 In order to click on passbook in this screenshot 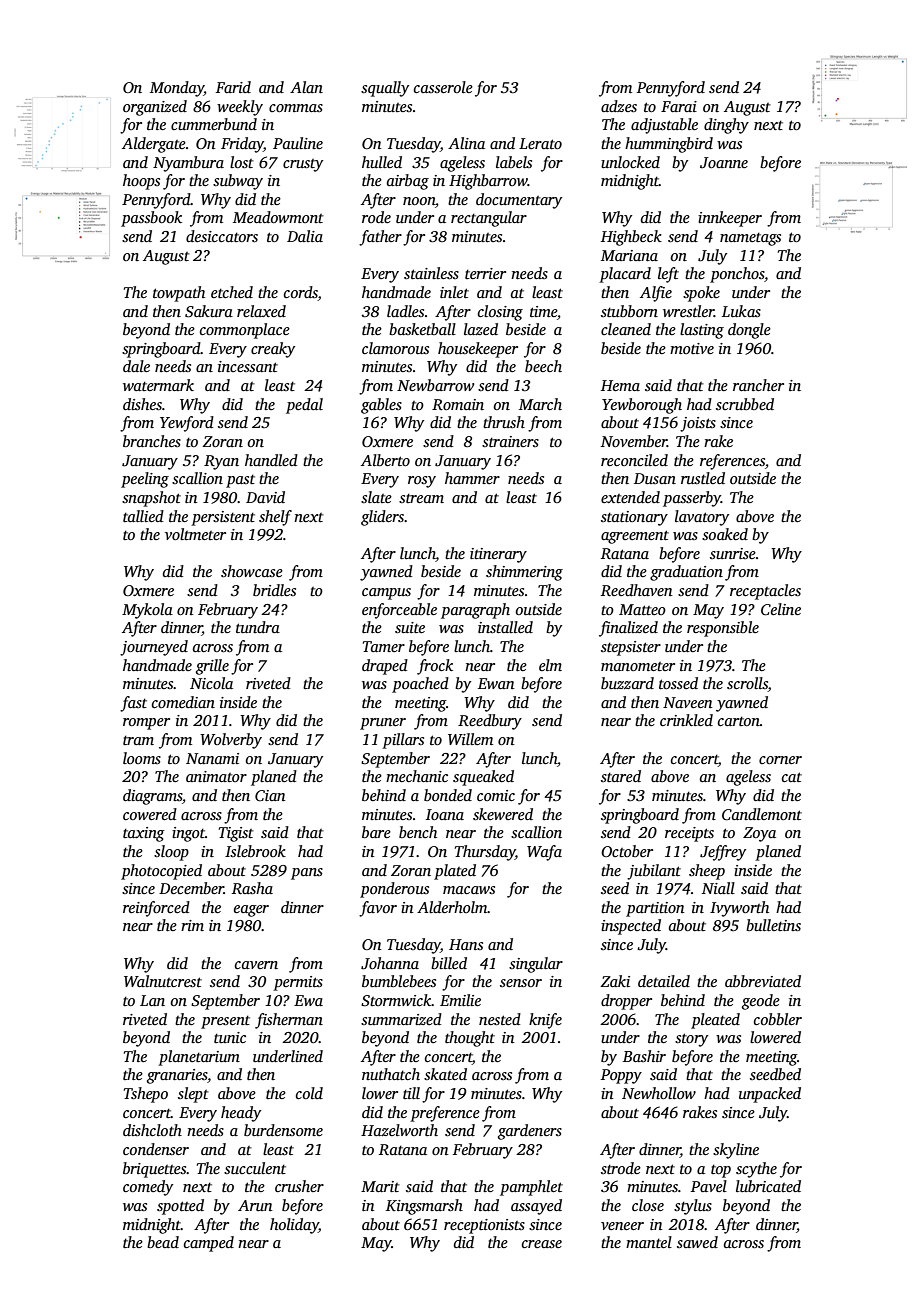, I will do `click(151, 219)`.
